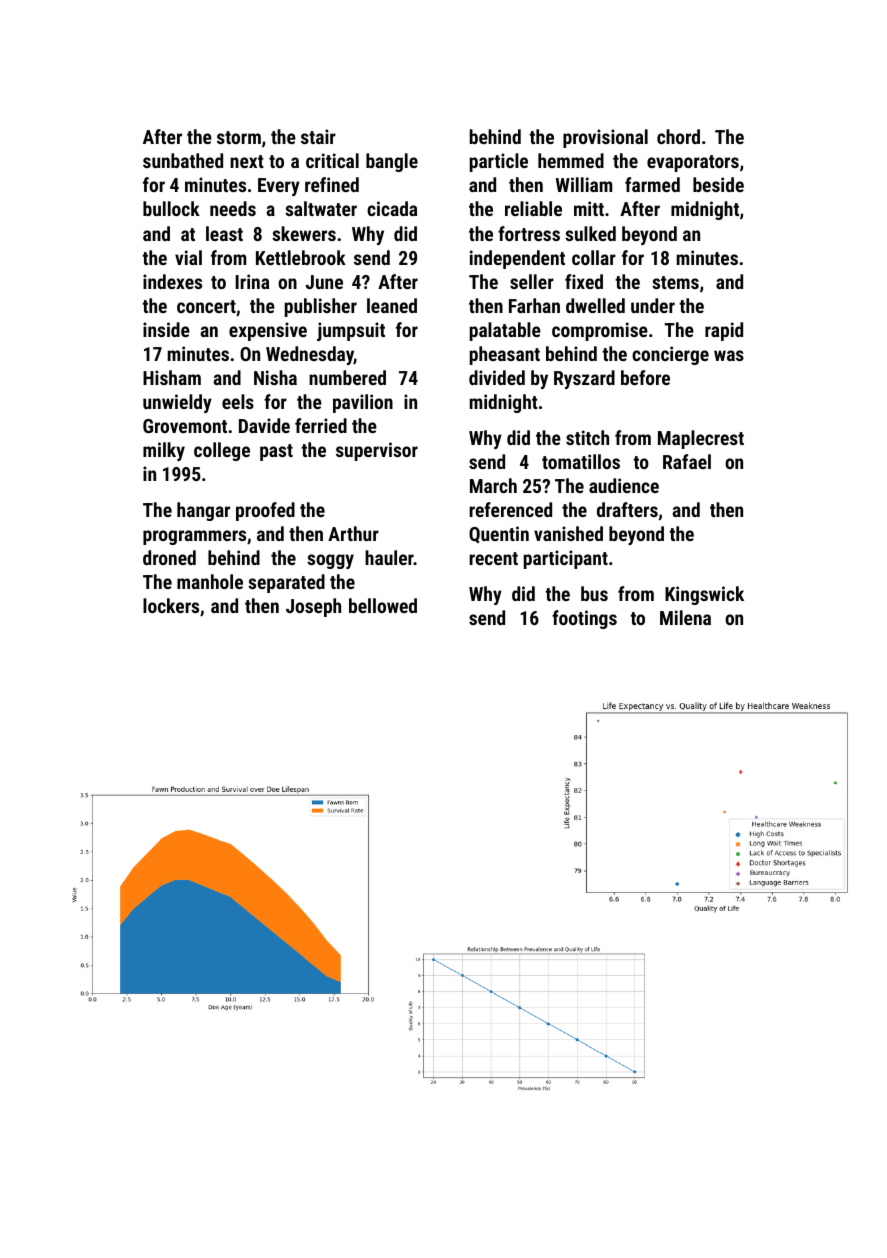 This screenshot has width=887, height=1258. What do you see at coordinates (678, 136) in the screenshot?
I see `chord` at bounding box center [678, 136].
